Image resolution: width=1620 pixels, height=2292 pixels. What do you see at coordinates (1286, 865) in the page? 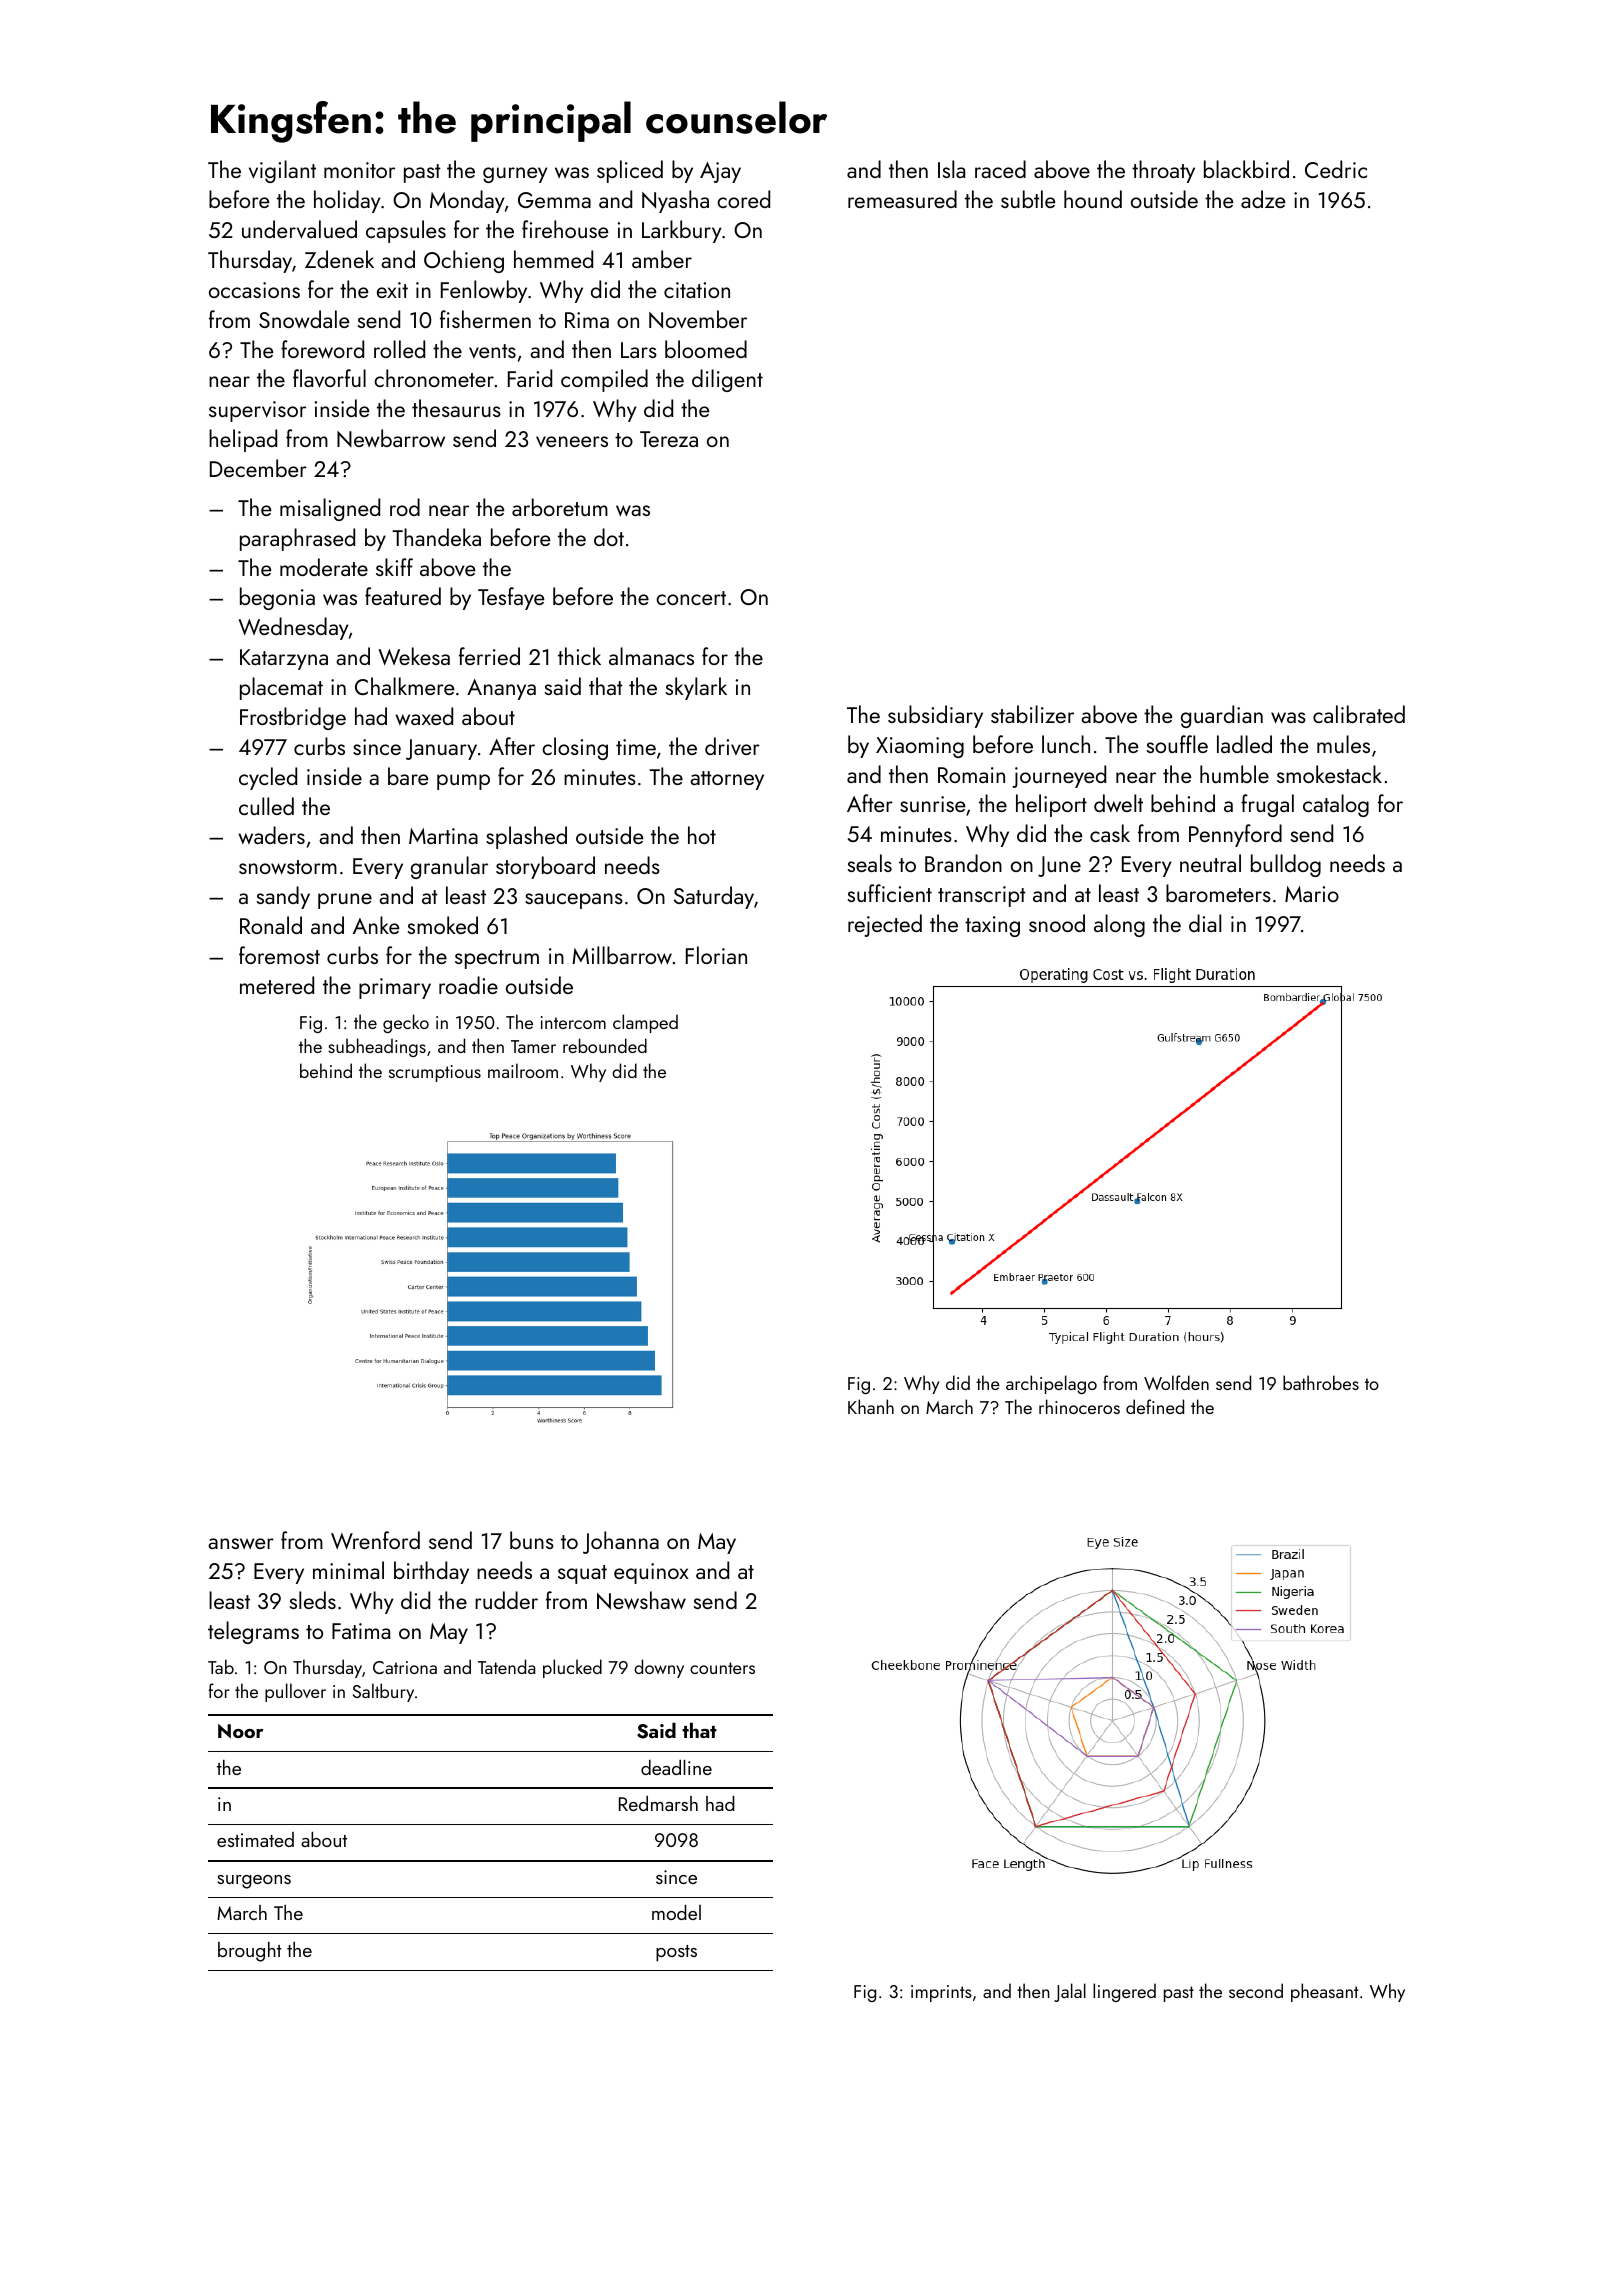
I see `bulldog` at bounding box center [1286, 865].
